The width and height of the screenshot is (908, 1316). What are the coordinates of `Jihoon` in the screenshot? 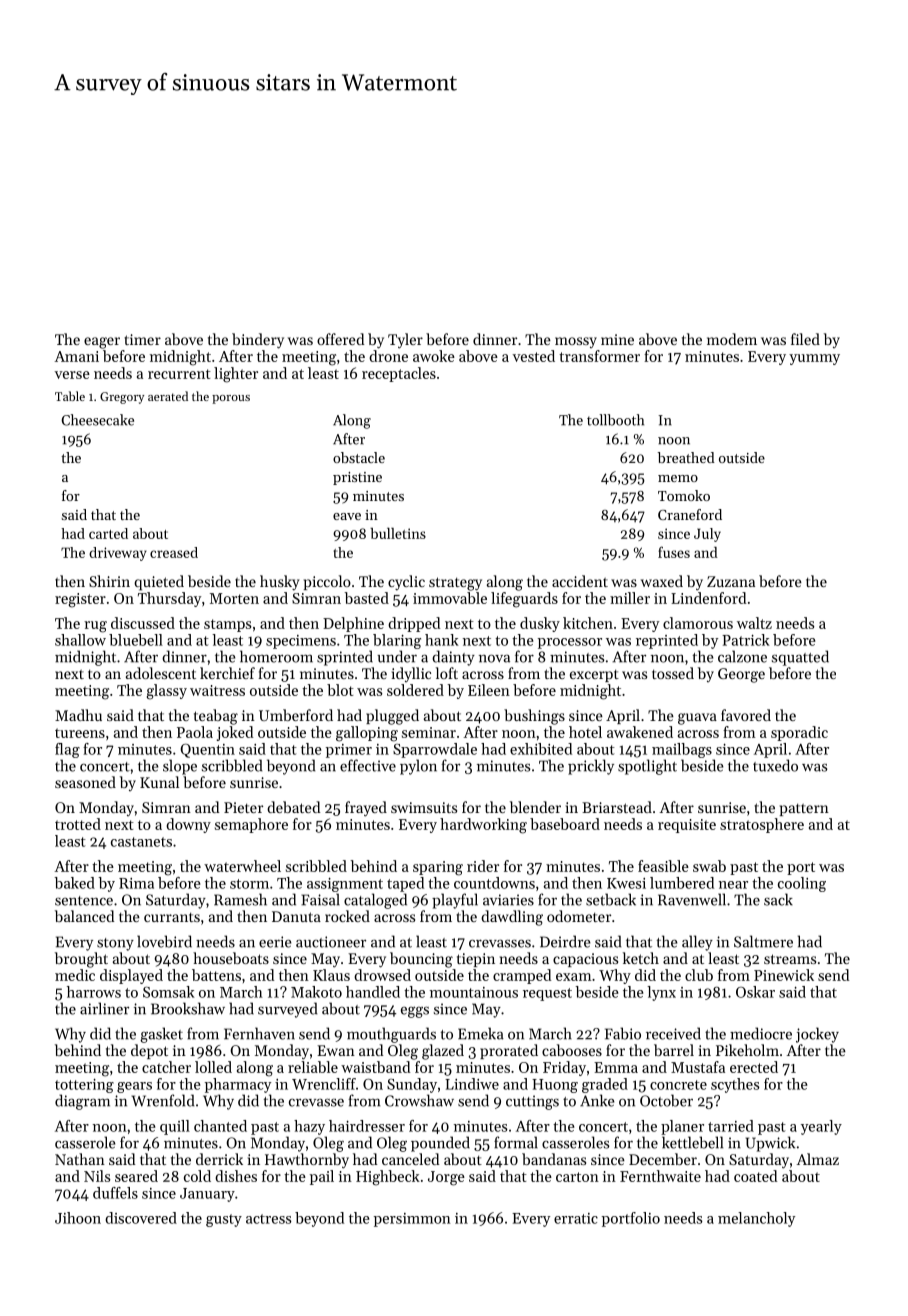 It's located at (78, 1218).
